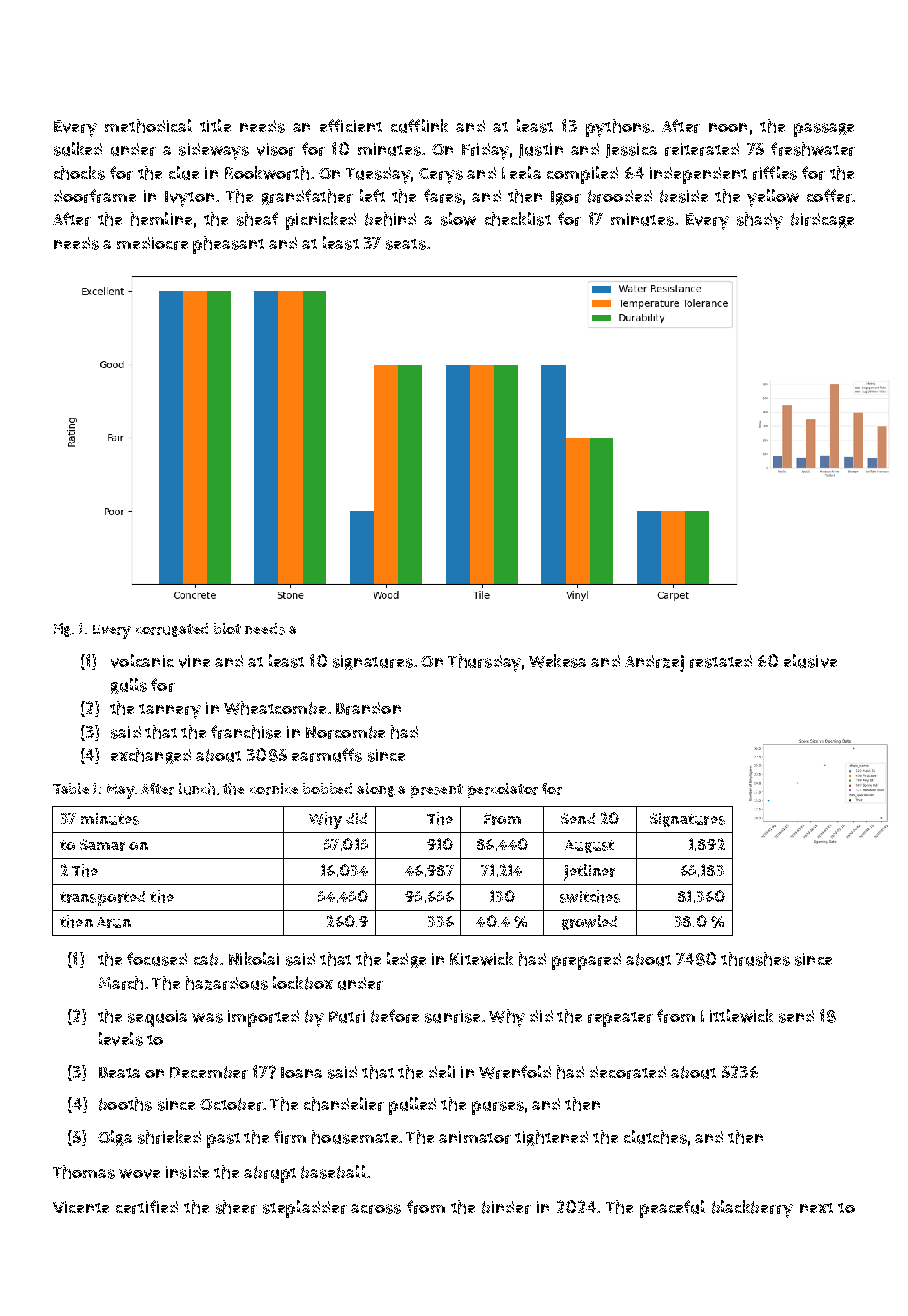 Image resolution: width=908 pixels, height=1316 pixels. What do you see at coordinates (503, 790) in the screenshot?
I see `percolator` at bounding box center [503, 790].
